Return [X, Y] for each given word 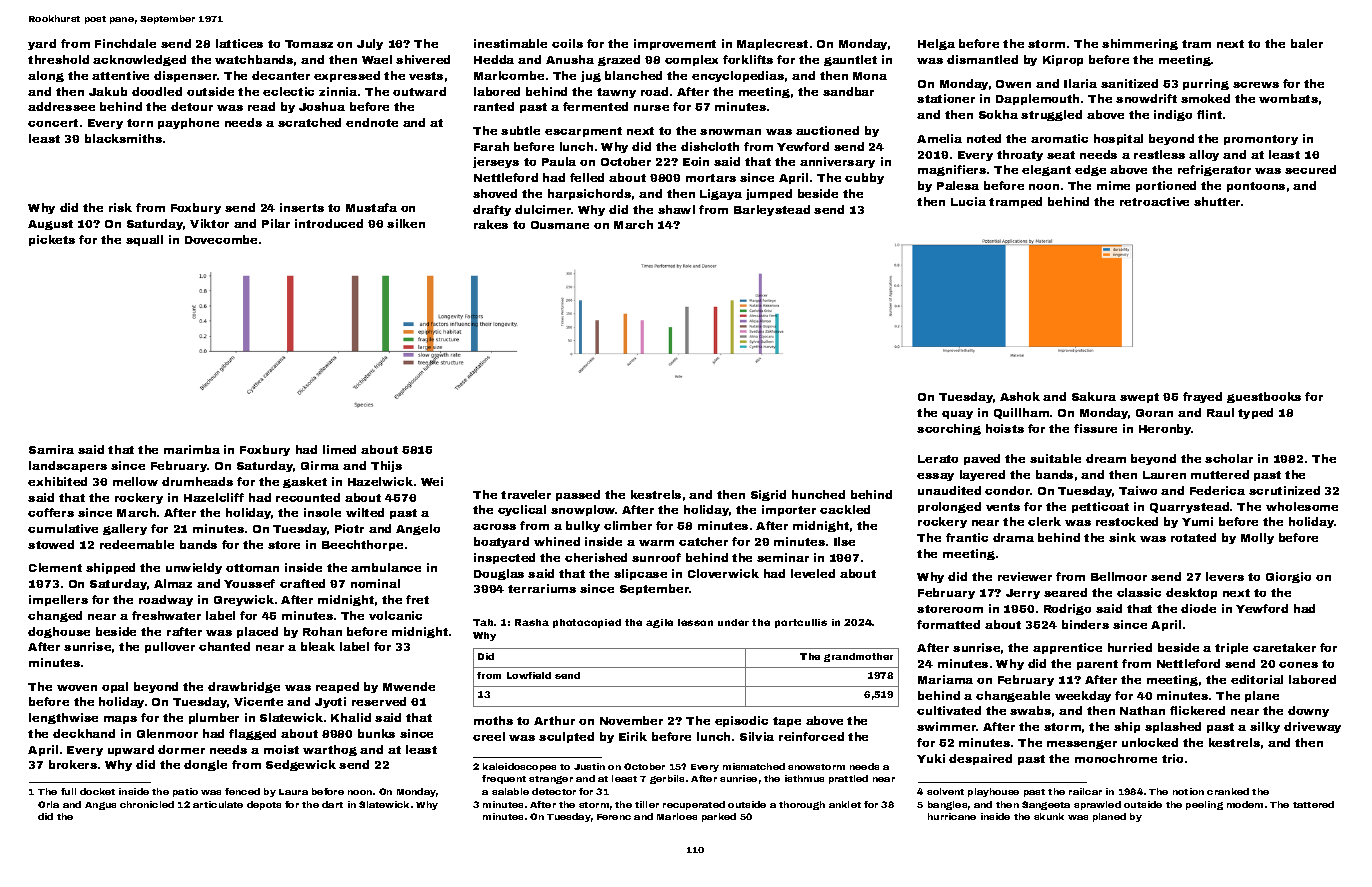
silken [406, 223]
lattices [239, 43]
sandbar [848, 91]
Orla [48, 804]
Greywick [244, 600]
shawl [676, 209]
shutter [1217, 201]
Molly [1257, 538]
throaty [1020, 155]
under [733, 622]
